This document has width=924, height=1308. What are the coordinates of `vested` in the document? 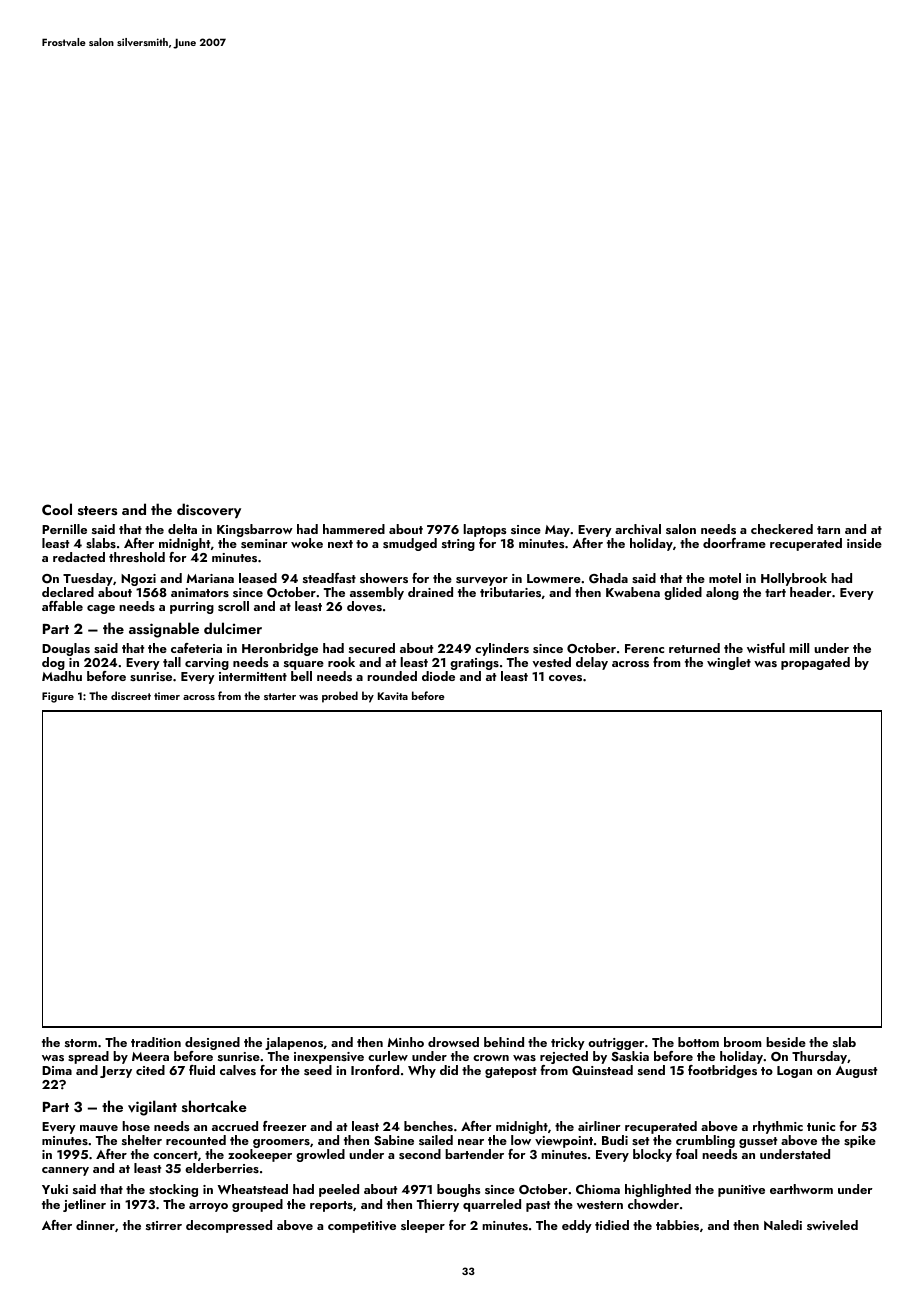 It's located at (551, 662).
